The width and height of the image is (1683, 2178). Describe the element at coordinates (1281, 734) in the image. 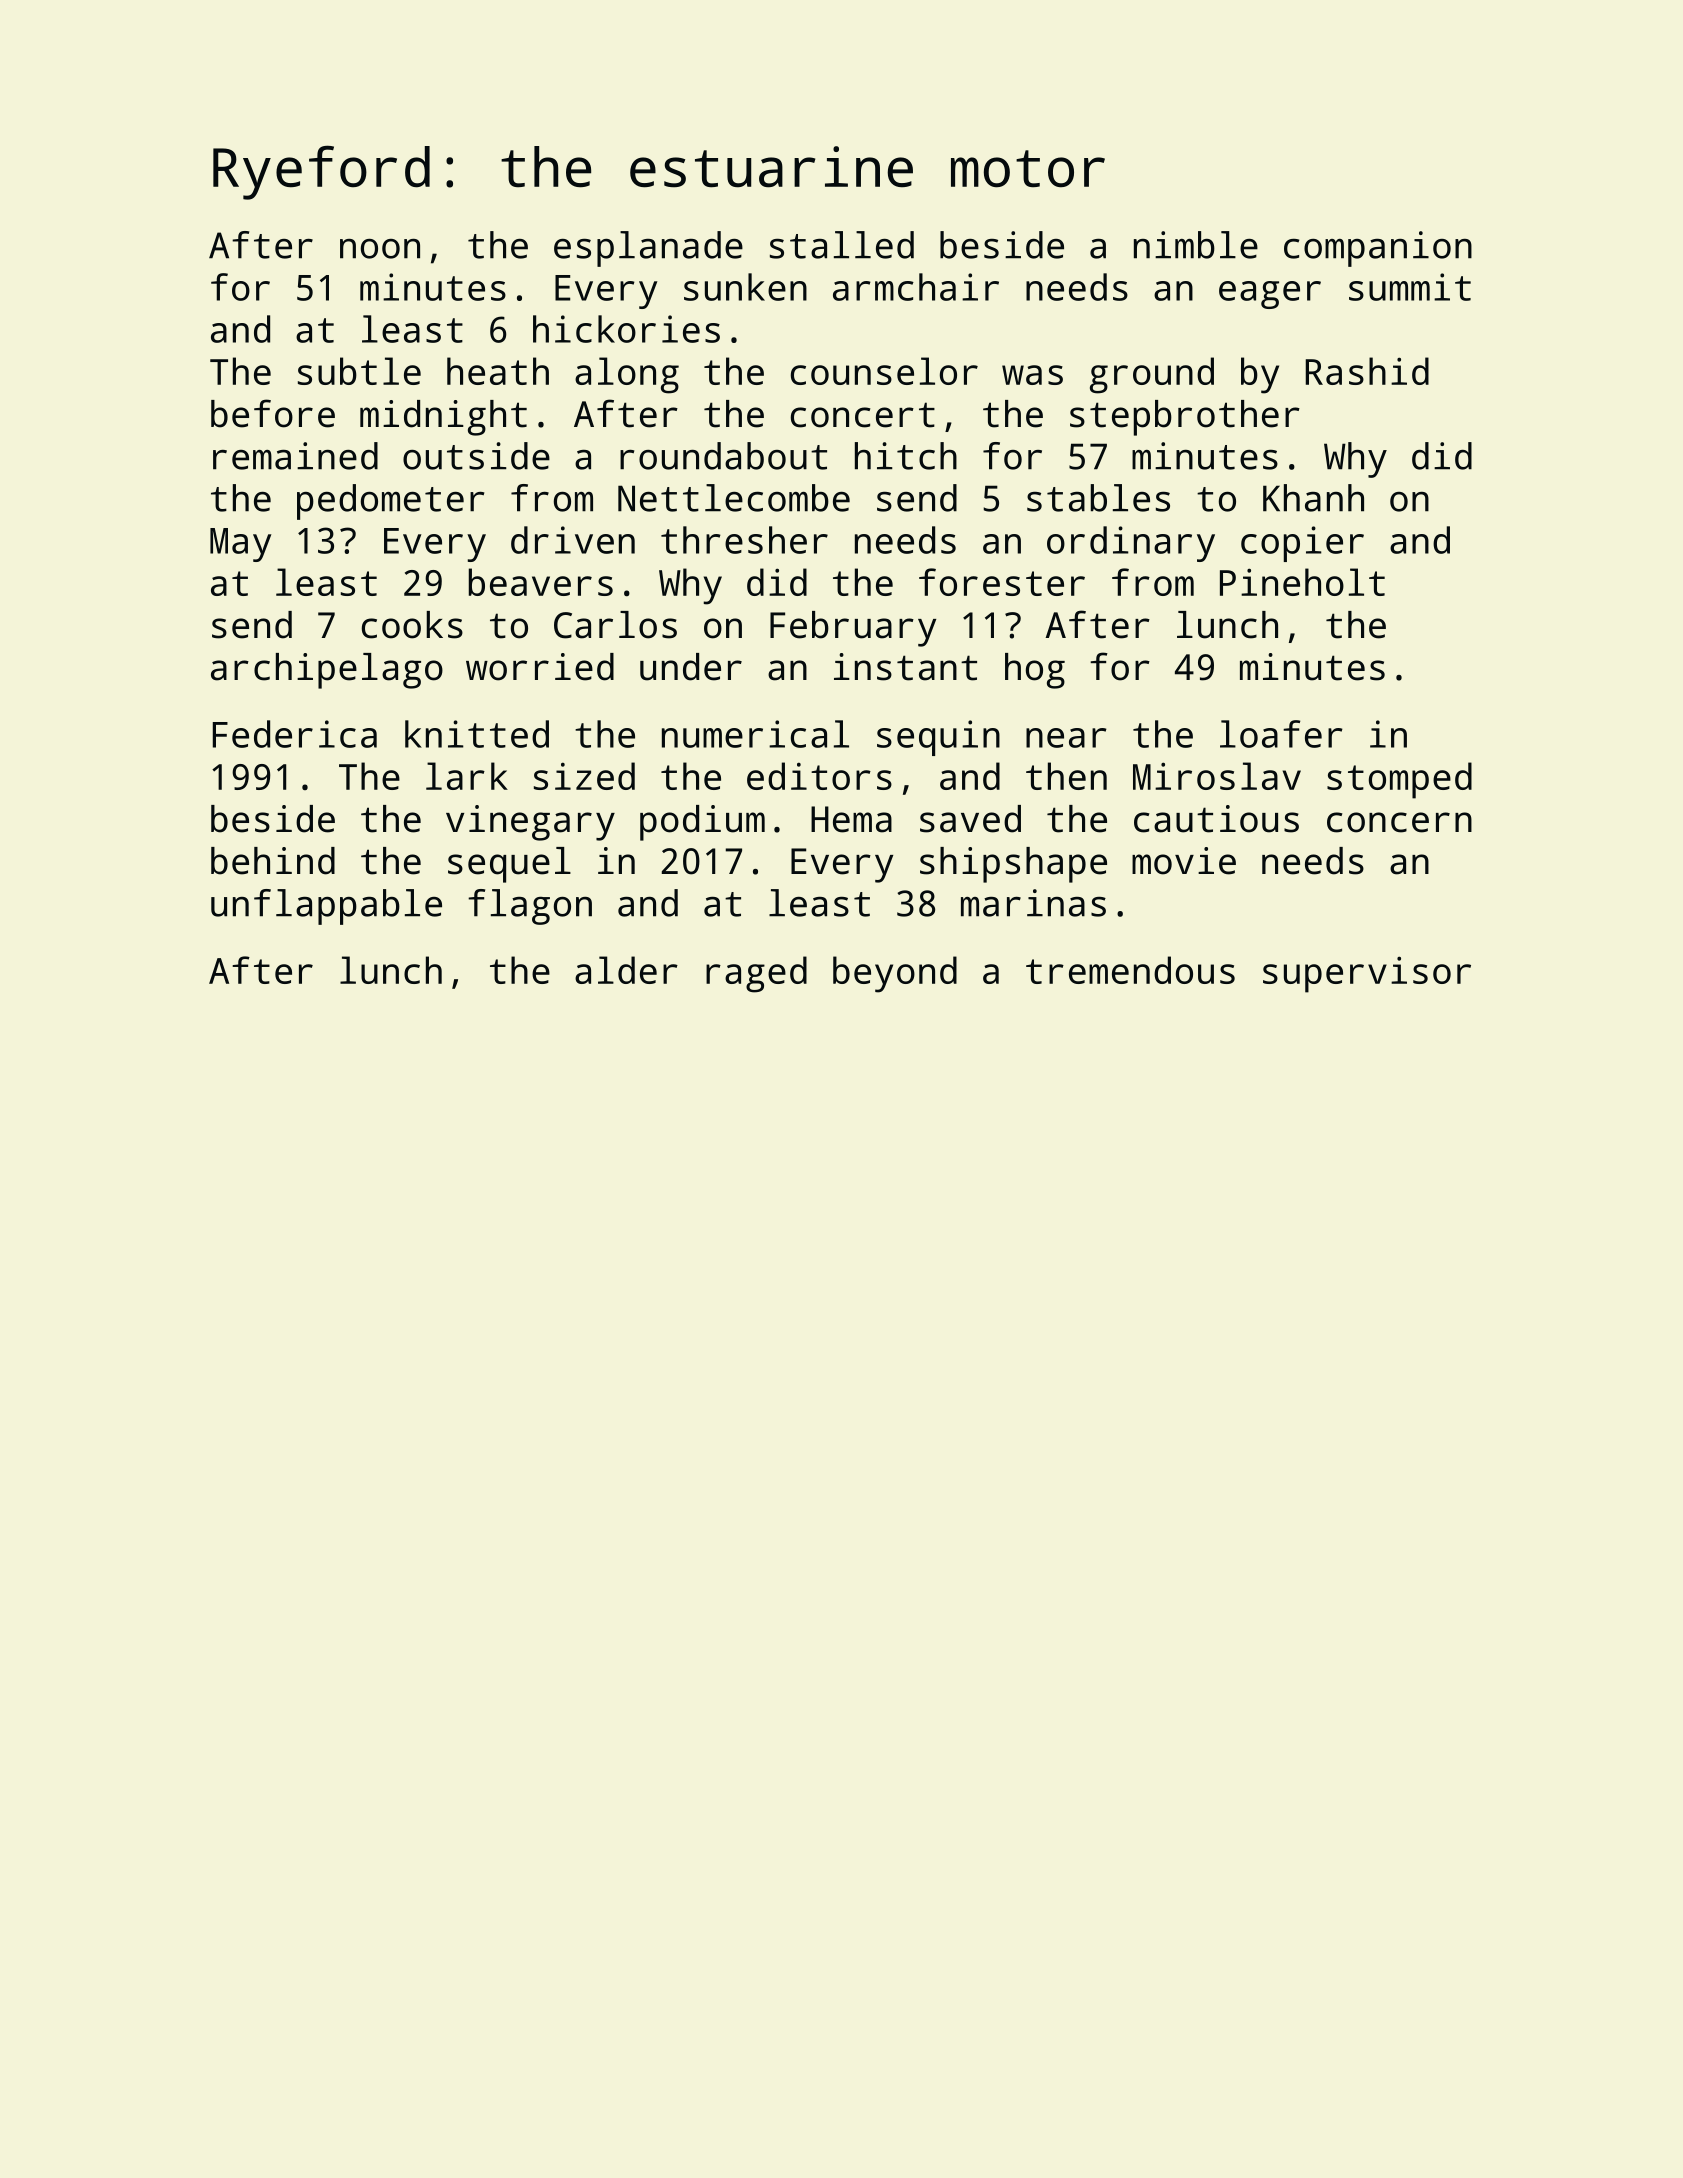

I see `loafer` at that location.
